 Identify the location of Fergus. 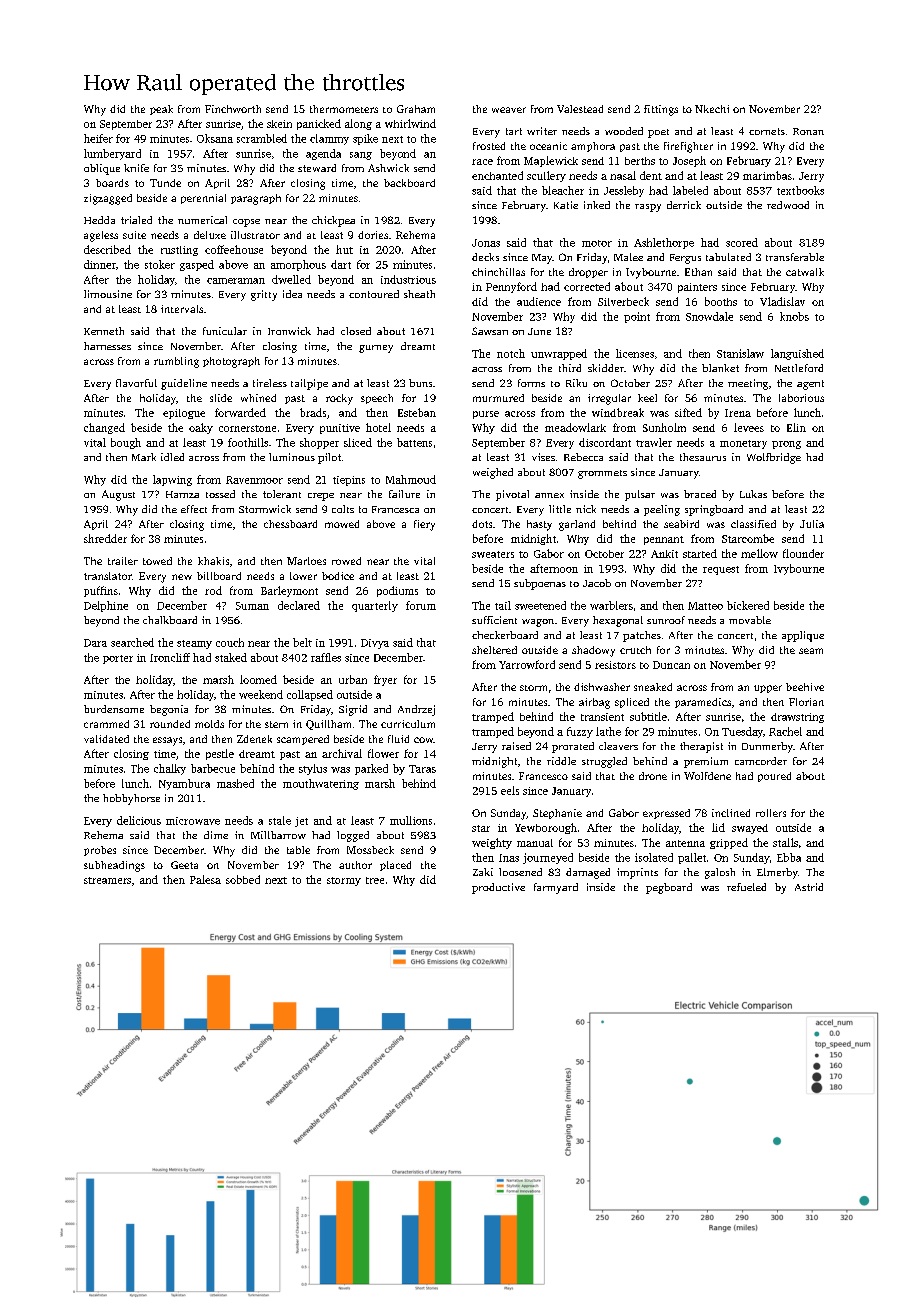
(685, 259).
